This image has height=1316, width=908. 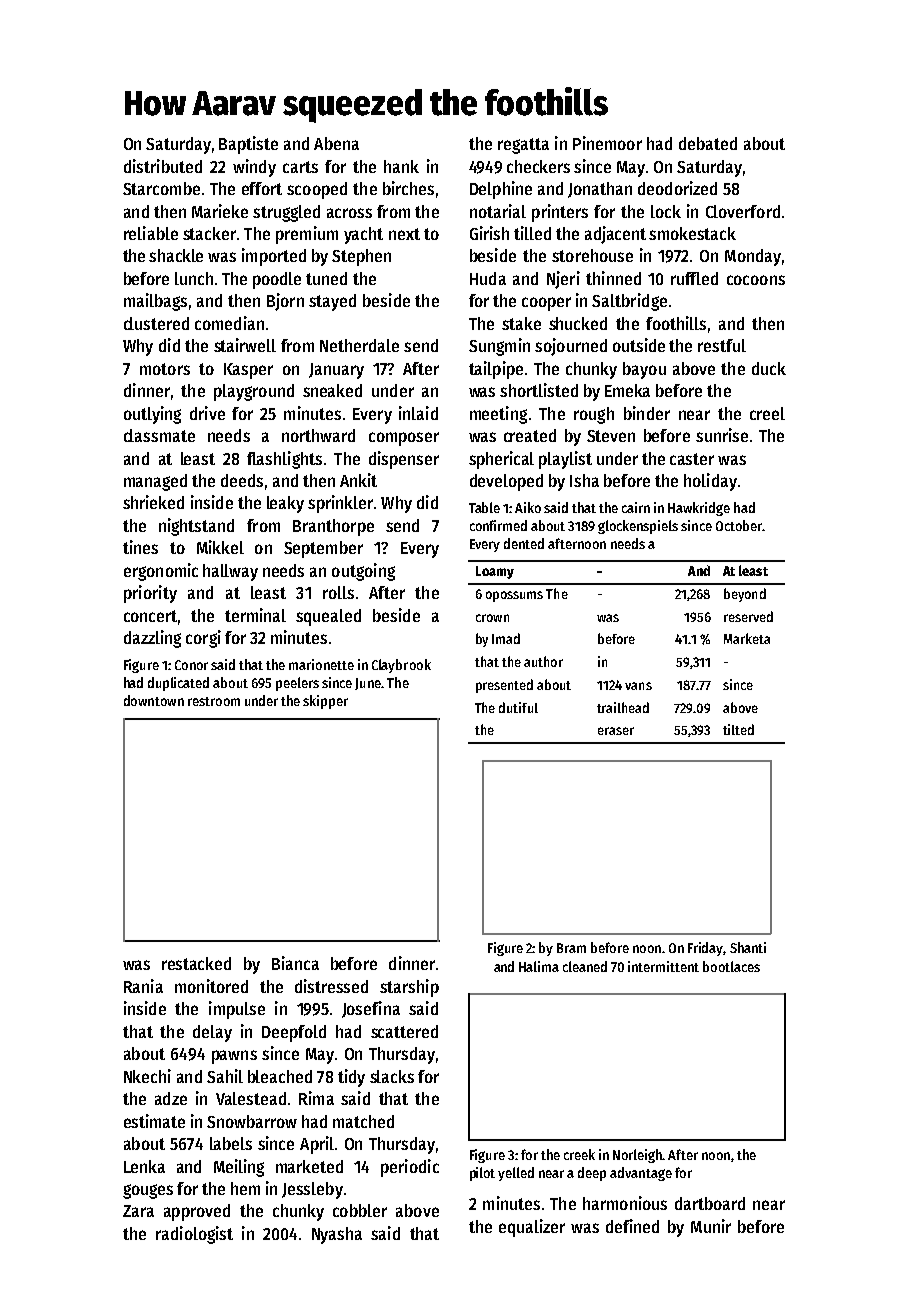 What do you see at coordinates (711, 1226) in the image?
I see `Munir` at bounding box center [711, 1226].
